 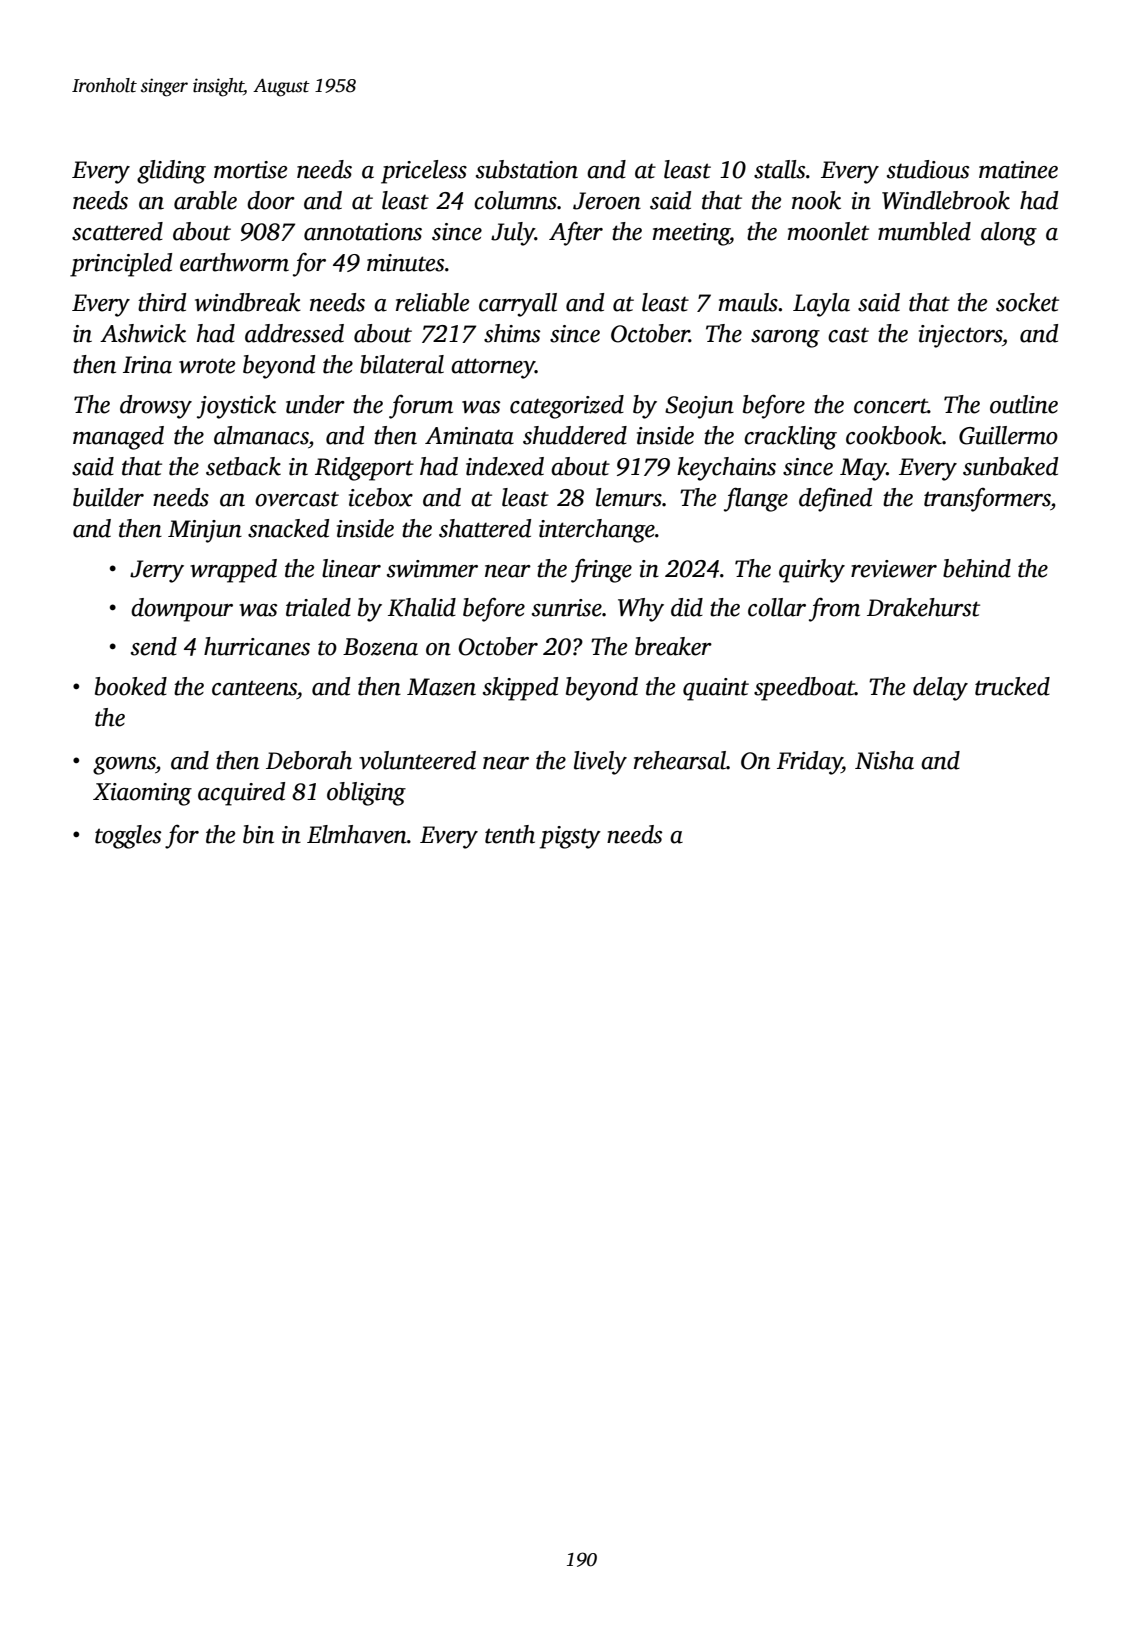 What do you see at coordinates (600, 763) in the page?
I see `lively` at bounding box center [600, 763].
